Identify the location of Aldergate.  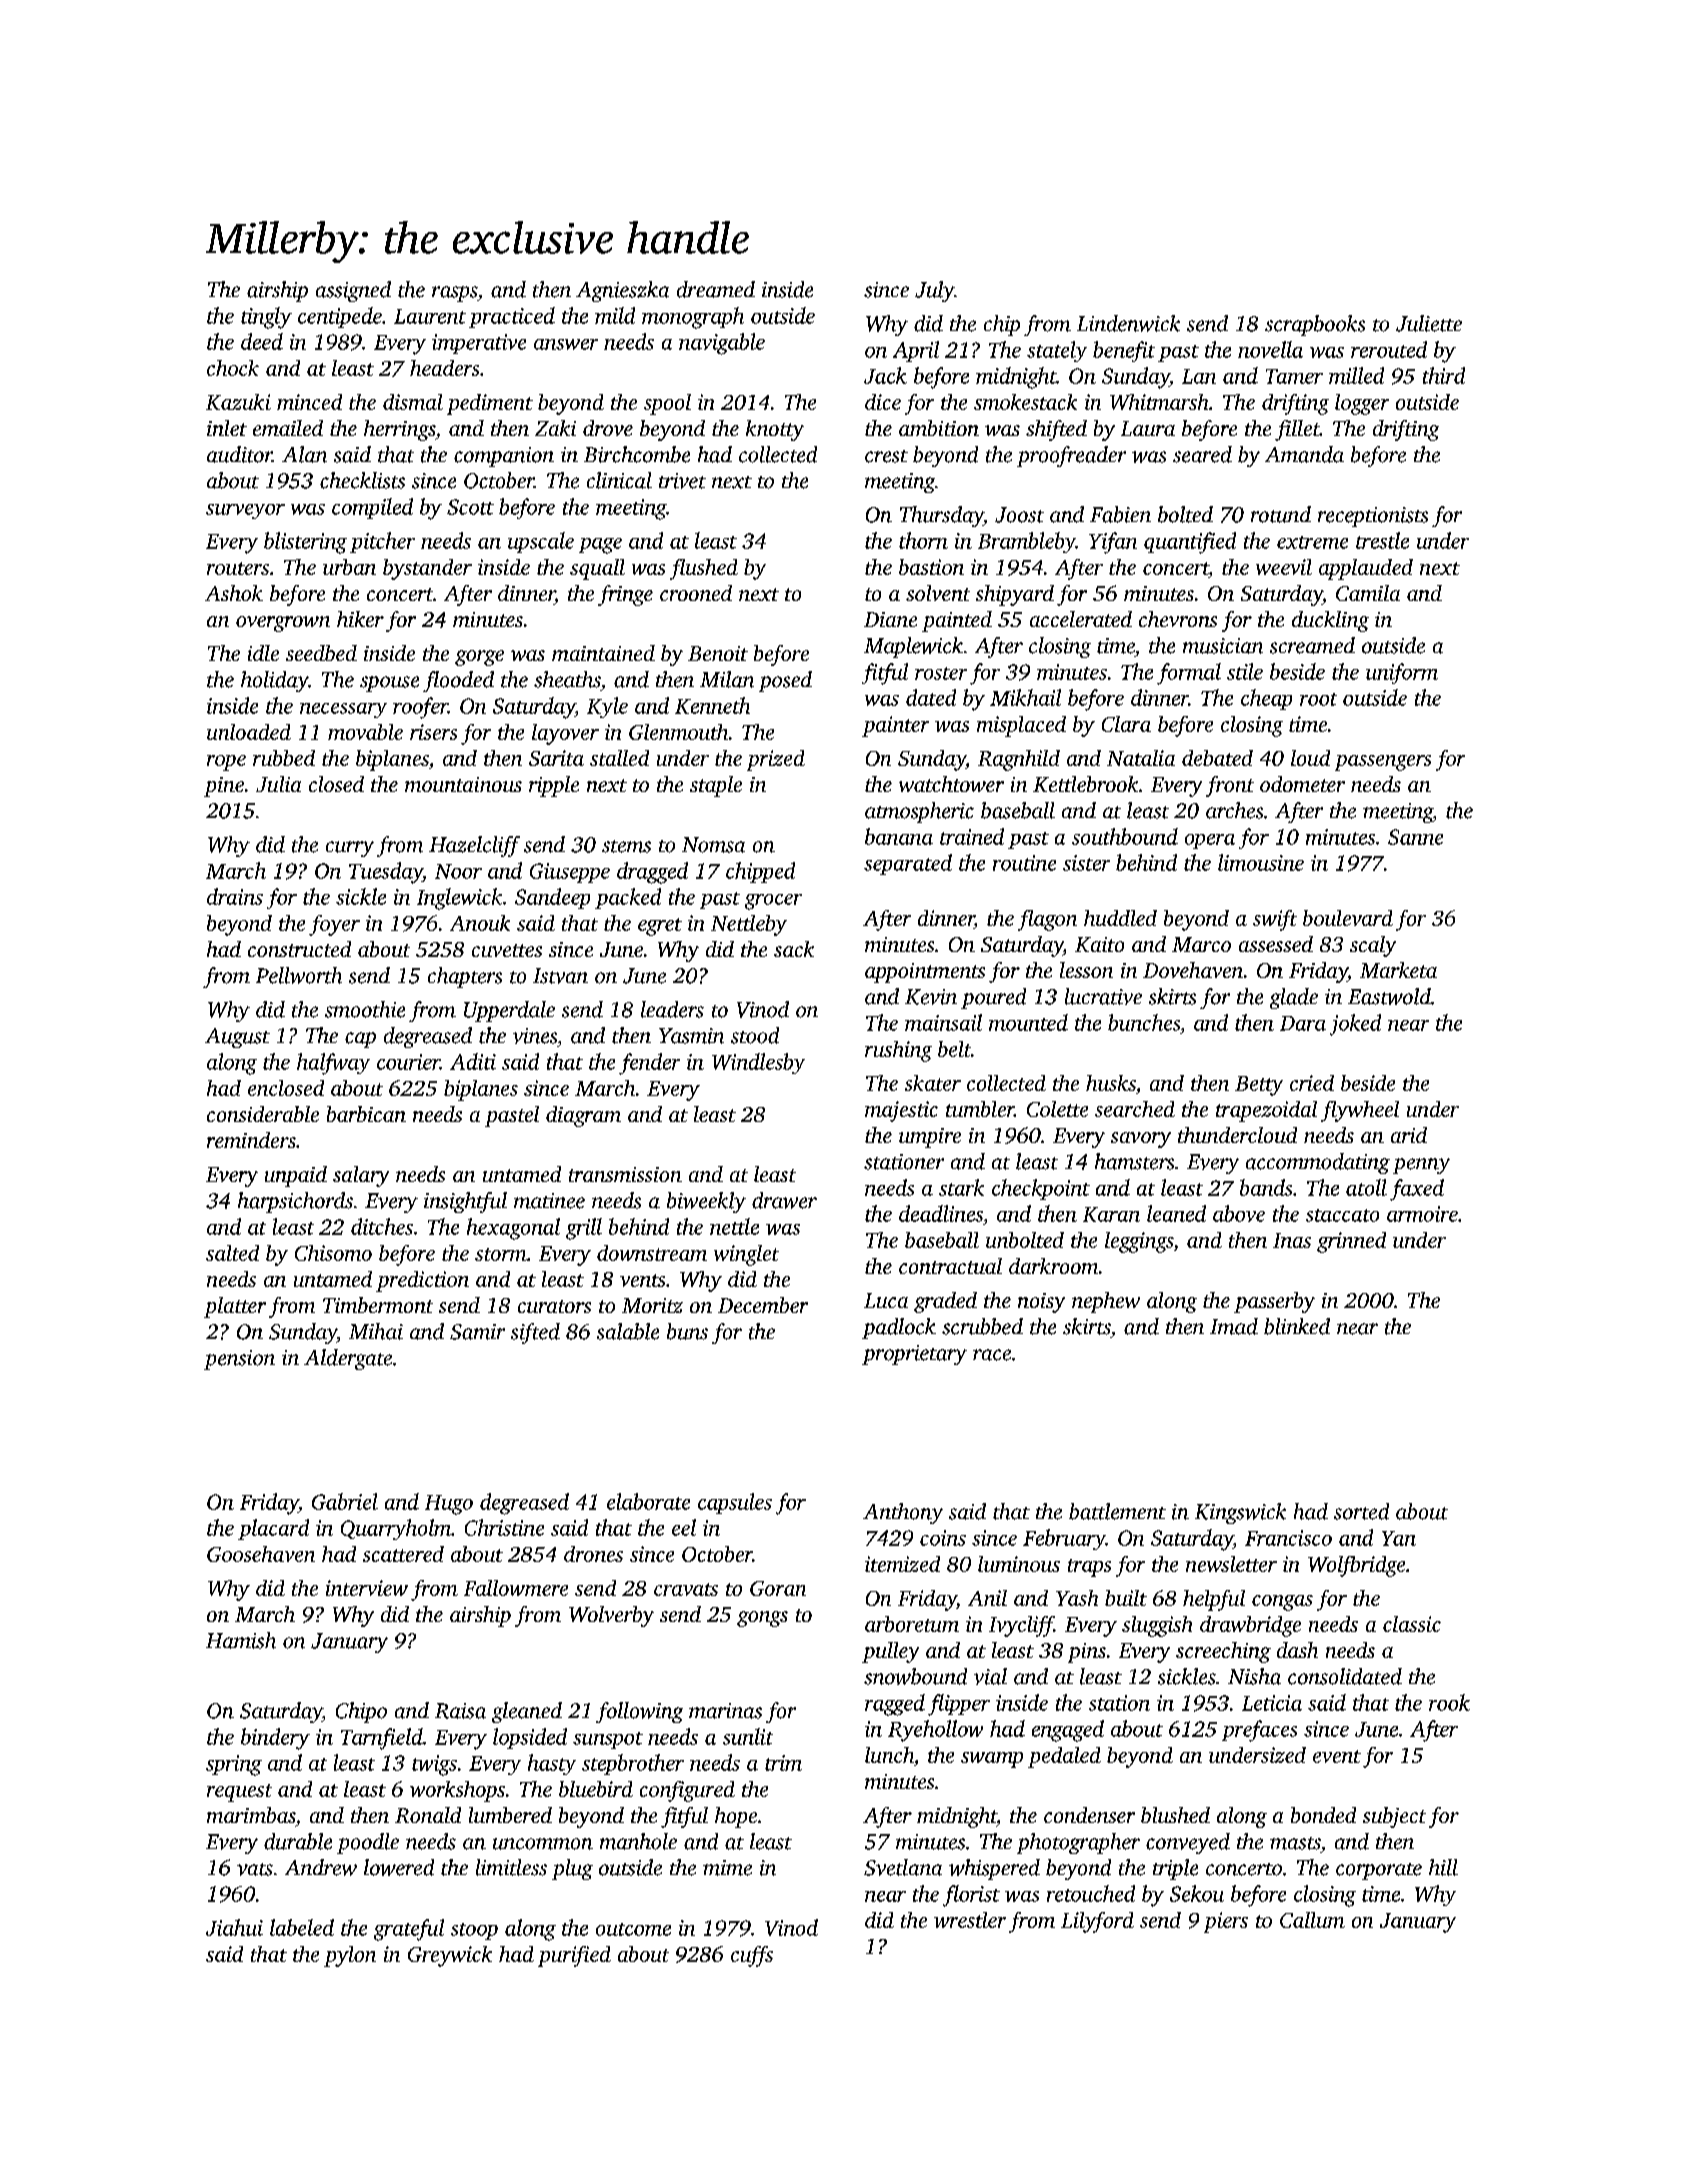
(348, 1359).
